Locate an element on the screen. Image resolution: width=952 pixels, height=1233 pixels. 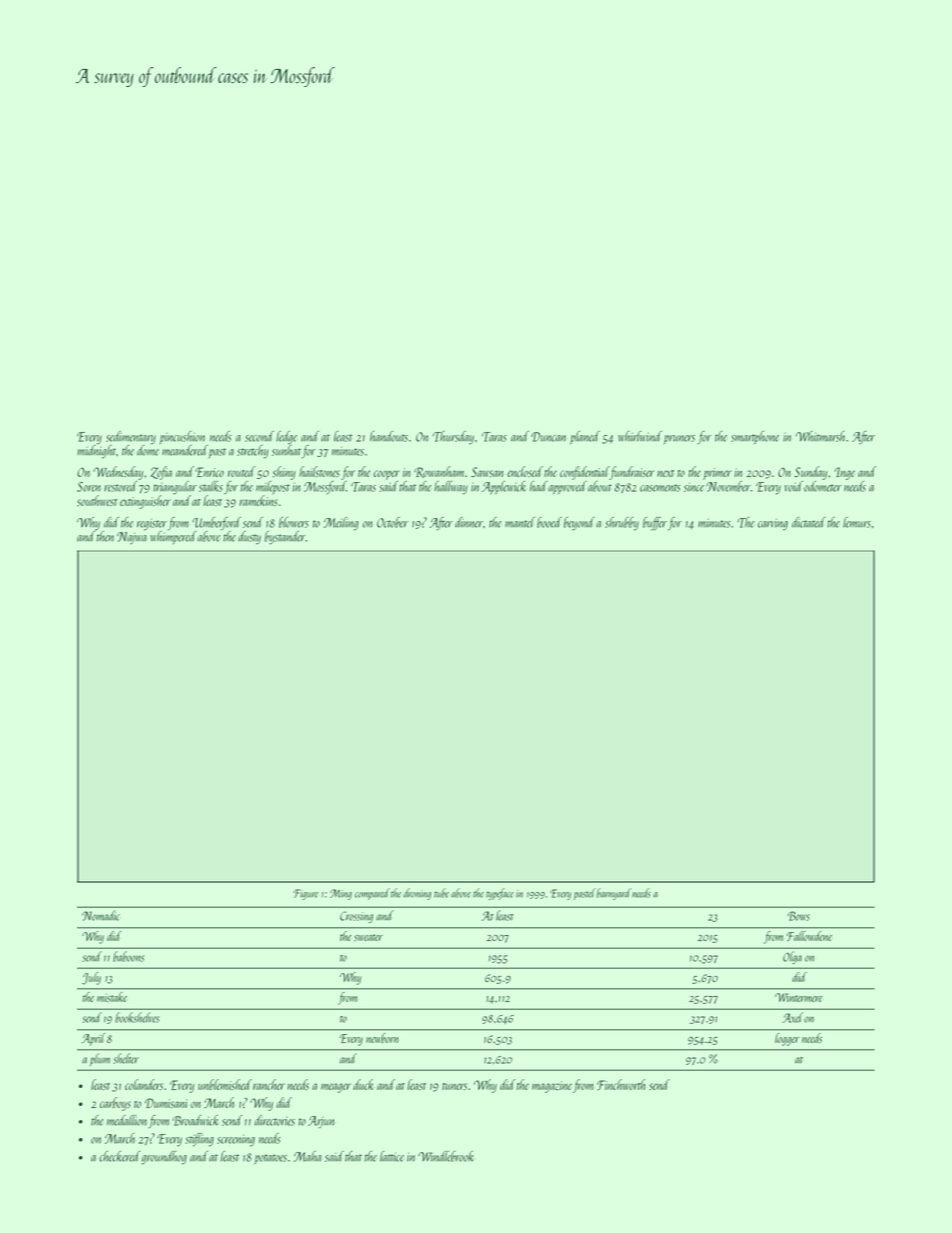
bystander is located at coordinates (285, 538).
